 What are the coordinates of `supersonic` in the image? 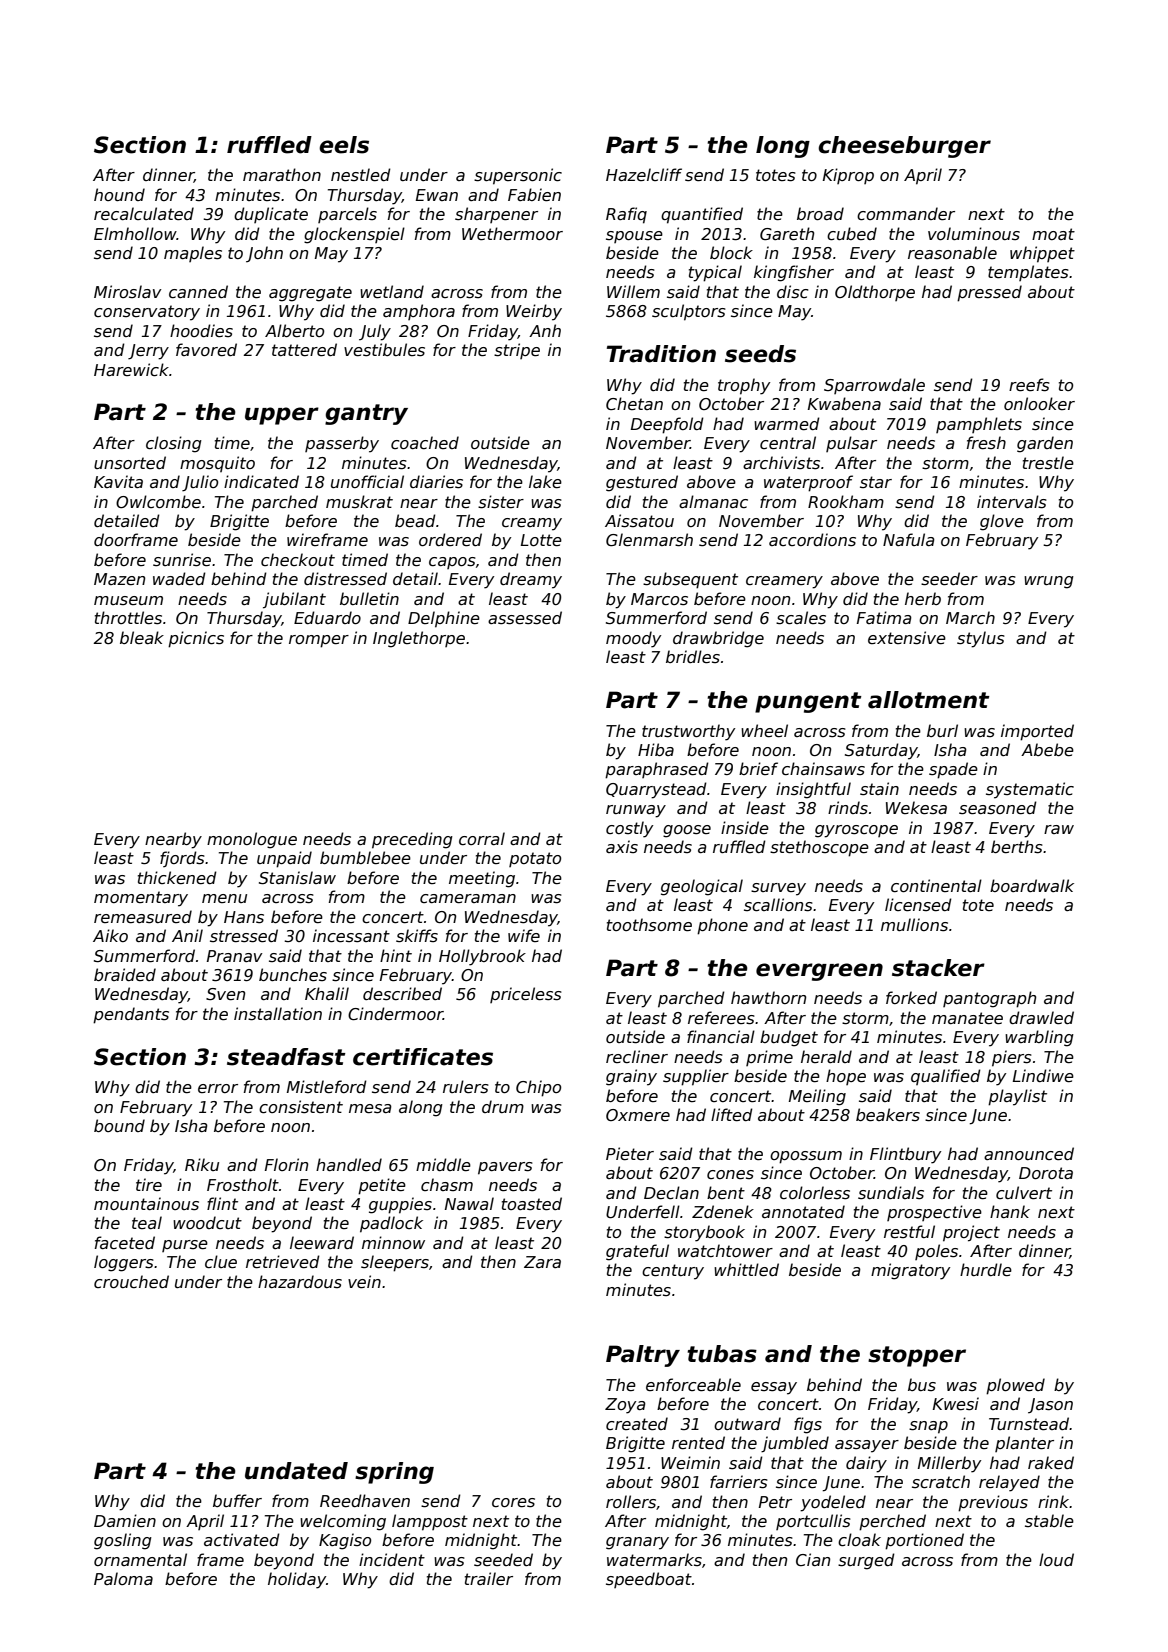 It's located at (518, 176).
